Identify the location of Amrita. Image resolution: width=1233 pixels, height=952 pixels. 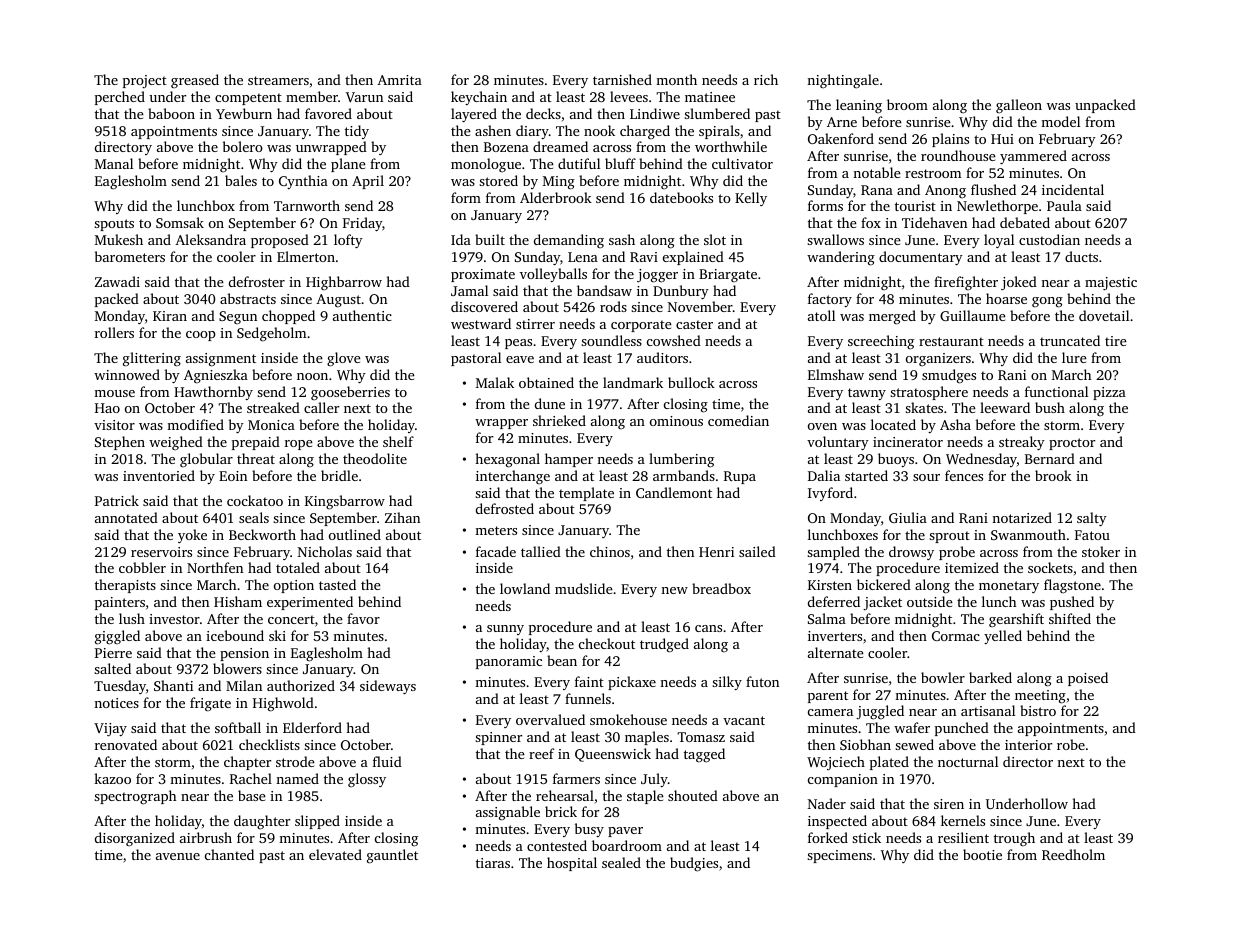
(399, 80).
